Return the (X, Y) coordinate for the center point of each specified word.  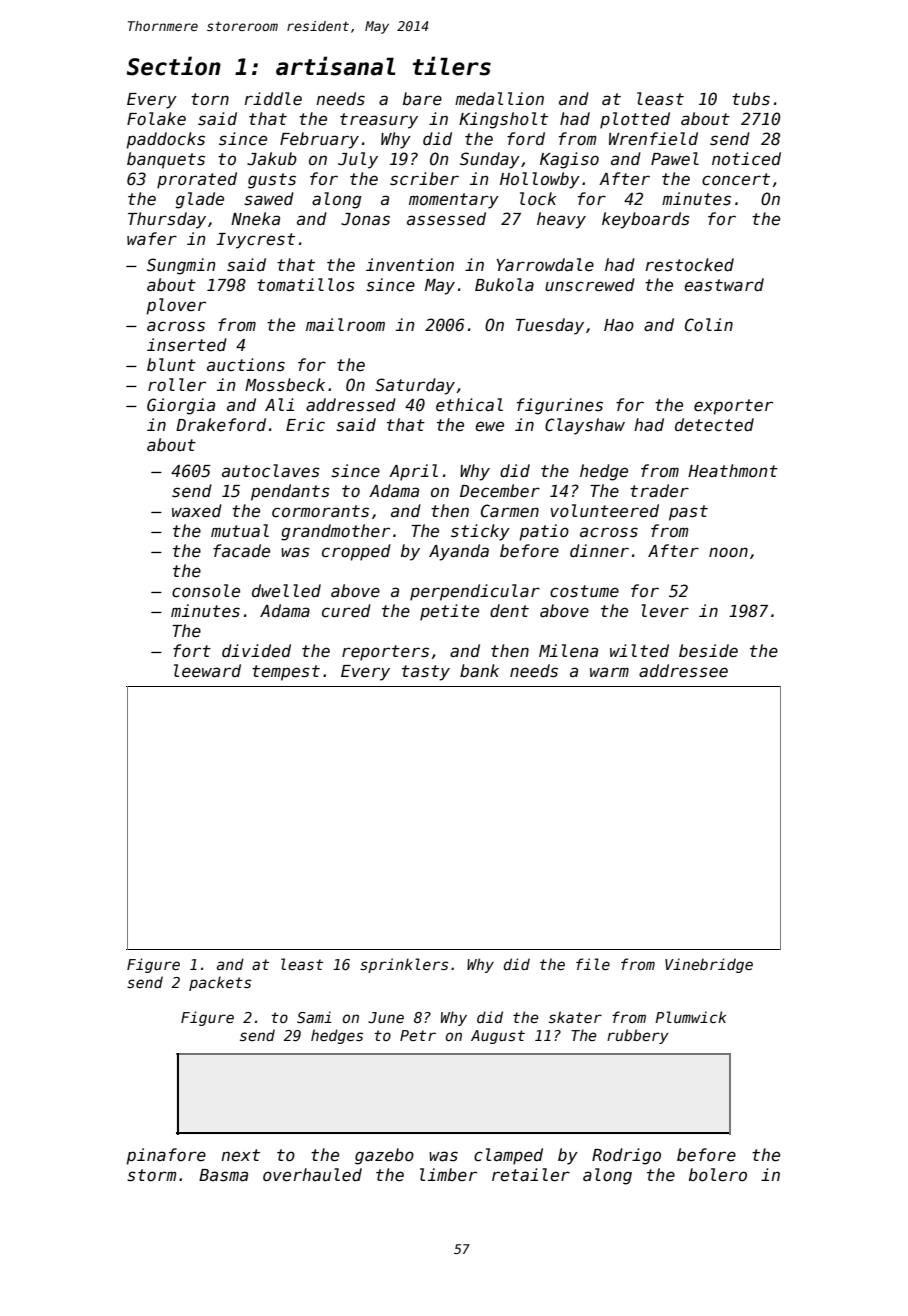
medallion (499, 99)
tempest (286, 673)
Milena (568, 651)
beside (708, 651)
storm (151, 1175)
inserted (187, 345)
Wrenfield (653, 139)
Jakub (272, 159)
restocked (689, 265)
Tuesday (550, 326)
